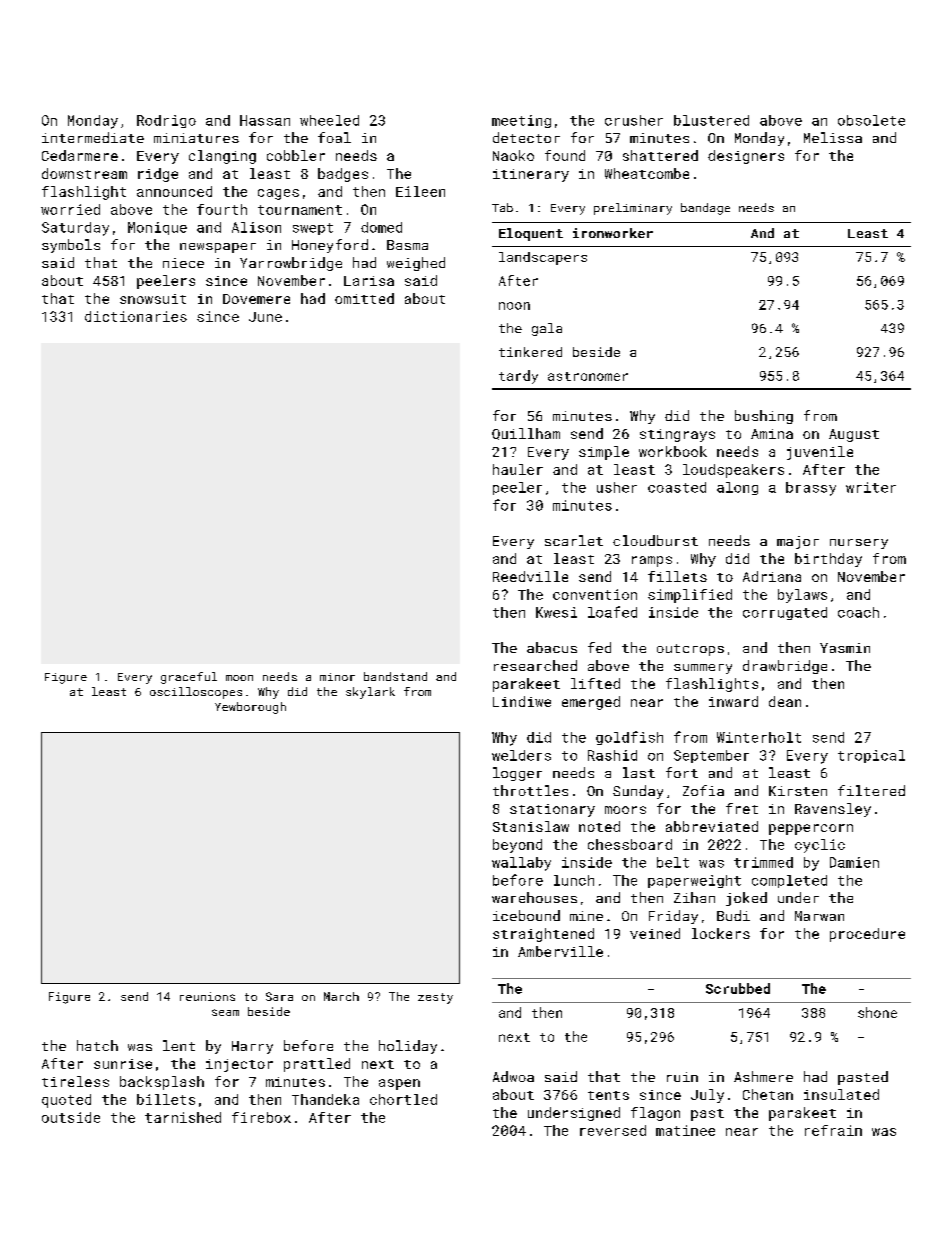  What do you see at coordinates (871, 120) in the document?
I see `obsolete` at bounding box center [871, 120].
